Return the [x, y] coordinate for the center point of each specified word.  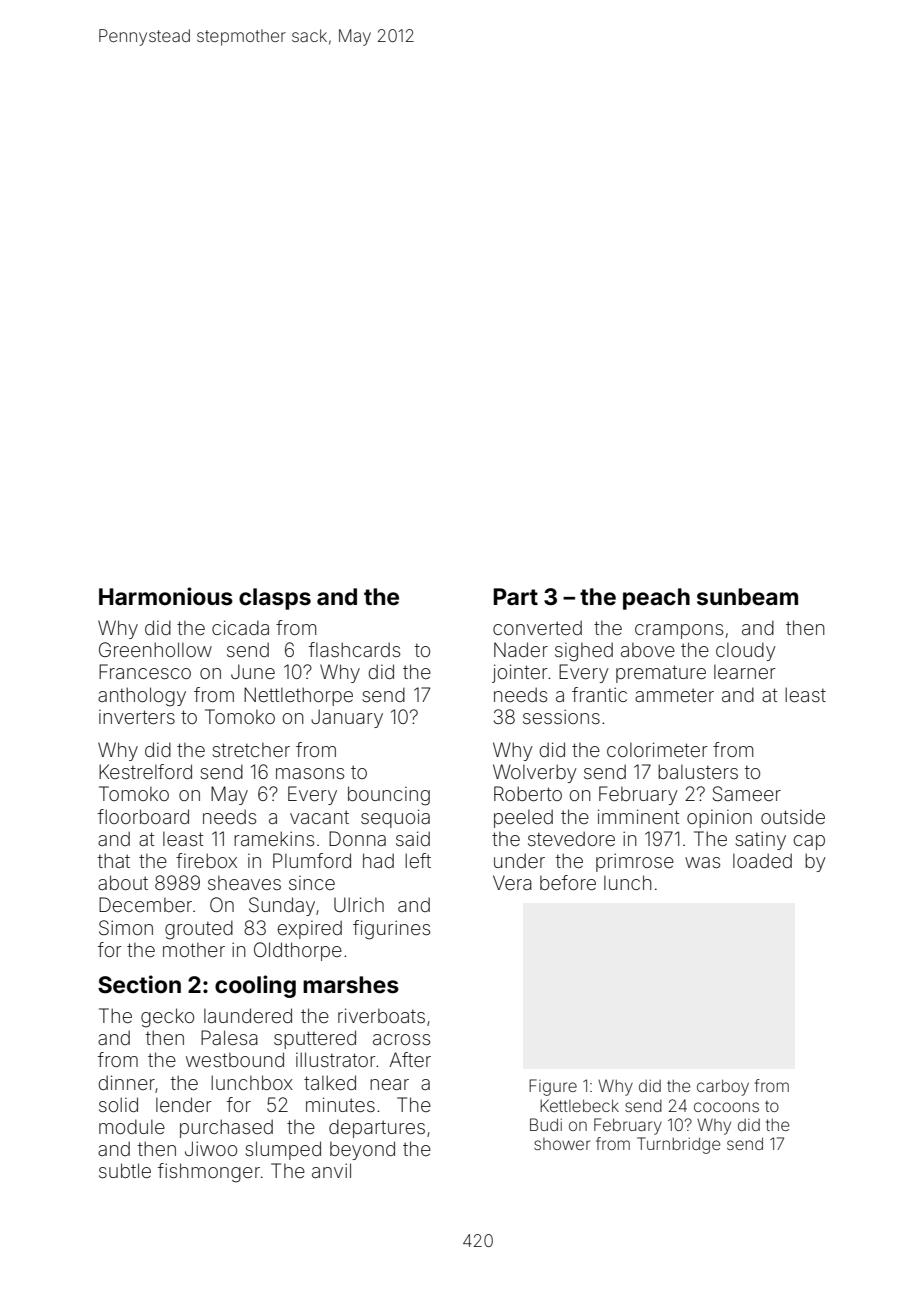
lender [184, 1104]
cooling [255, 986]
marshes [351, 985]
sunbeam [747, 597]
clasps [275, 599]
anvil [331, 1170]
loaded [762, 860]
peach [656, 599]
